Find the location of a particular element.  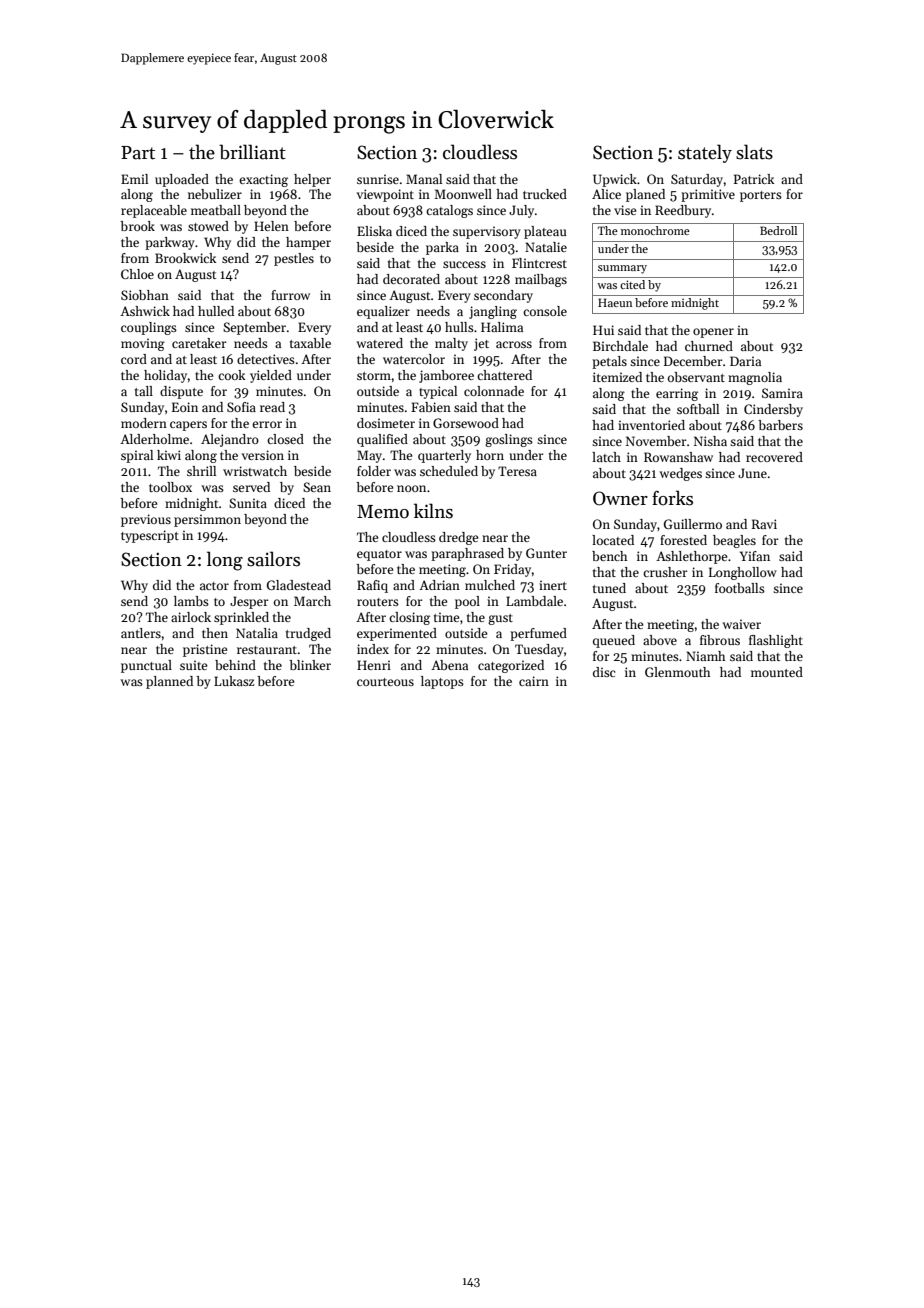

version is located at coordinates (263, 455).
